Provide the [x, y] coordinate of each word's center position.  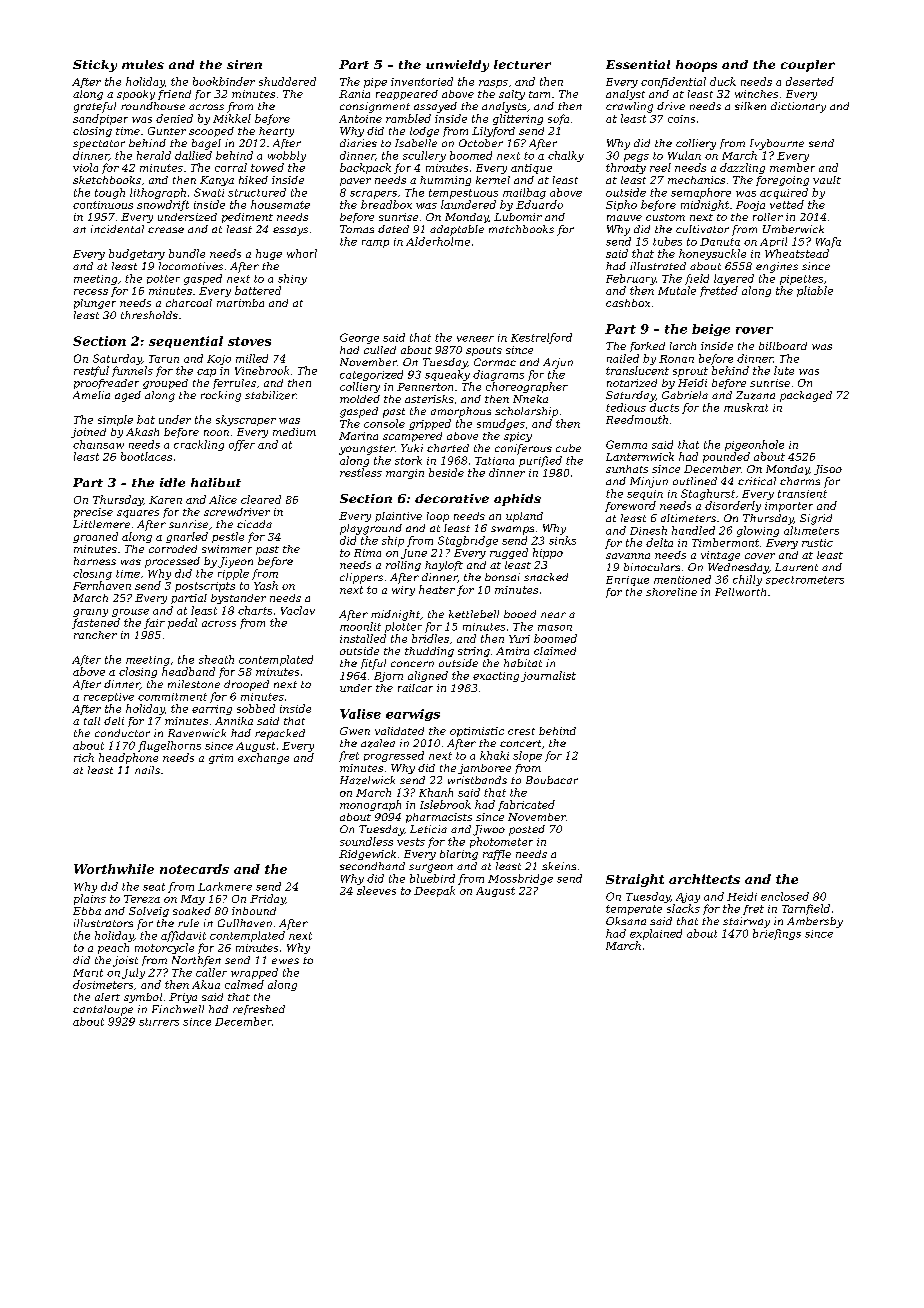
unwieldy [457, 66]
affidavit [183, 936]
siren [244, 64]
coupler [808, 66]
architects [704, 879]
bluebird [432, 878]
